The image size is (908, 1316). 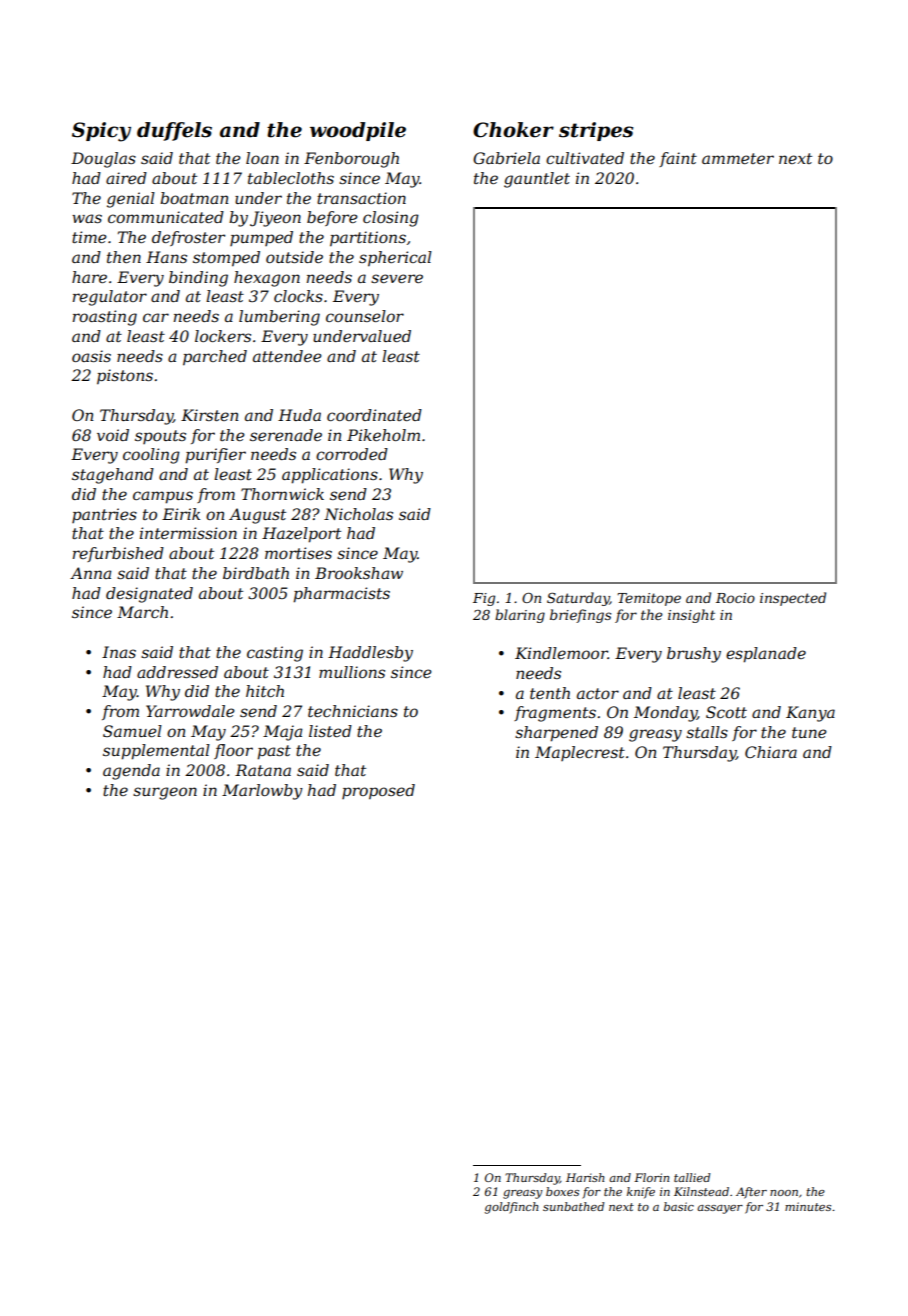 What do you see at coordinates (513, 130) in the document?
I see `Choker` at bounding box center [513, 130].
